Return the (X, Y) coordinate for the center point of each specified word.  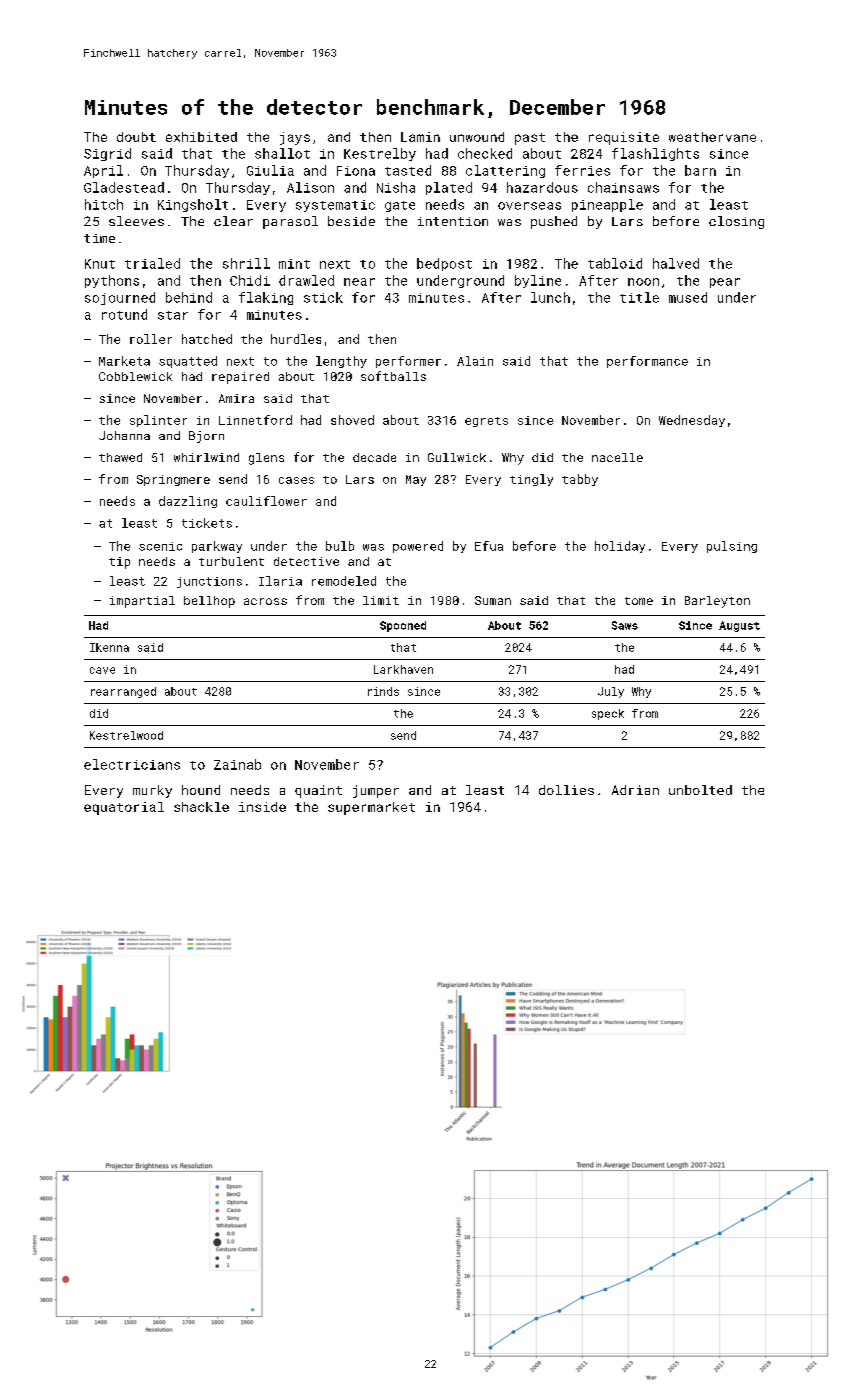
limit (381, 600)
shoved (352, 420)
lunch (550, 297)
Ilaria (280, 581)
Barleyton (717, 602)
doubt (136, 137)
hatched (207, 339)
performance (647, 362)
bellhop (209, 602)
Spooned (403, 626)
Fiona (356, 171)
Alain (475, 361)
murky (152, 791)
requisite (624, 138)
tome (639, 601)
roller (151, 339)
